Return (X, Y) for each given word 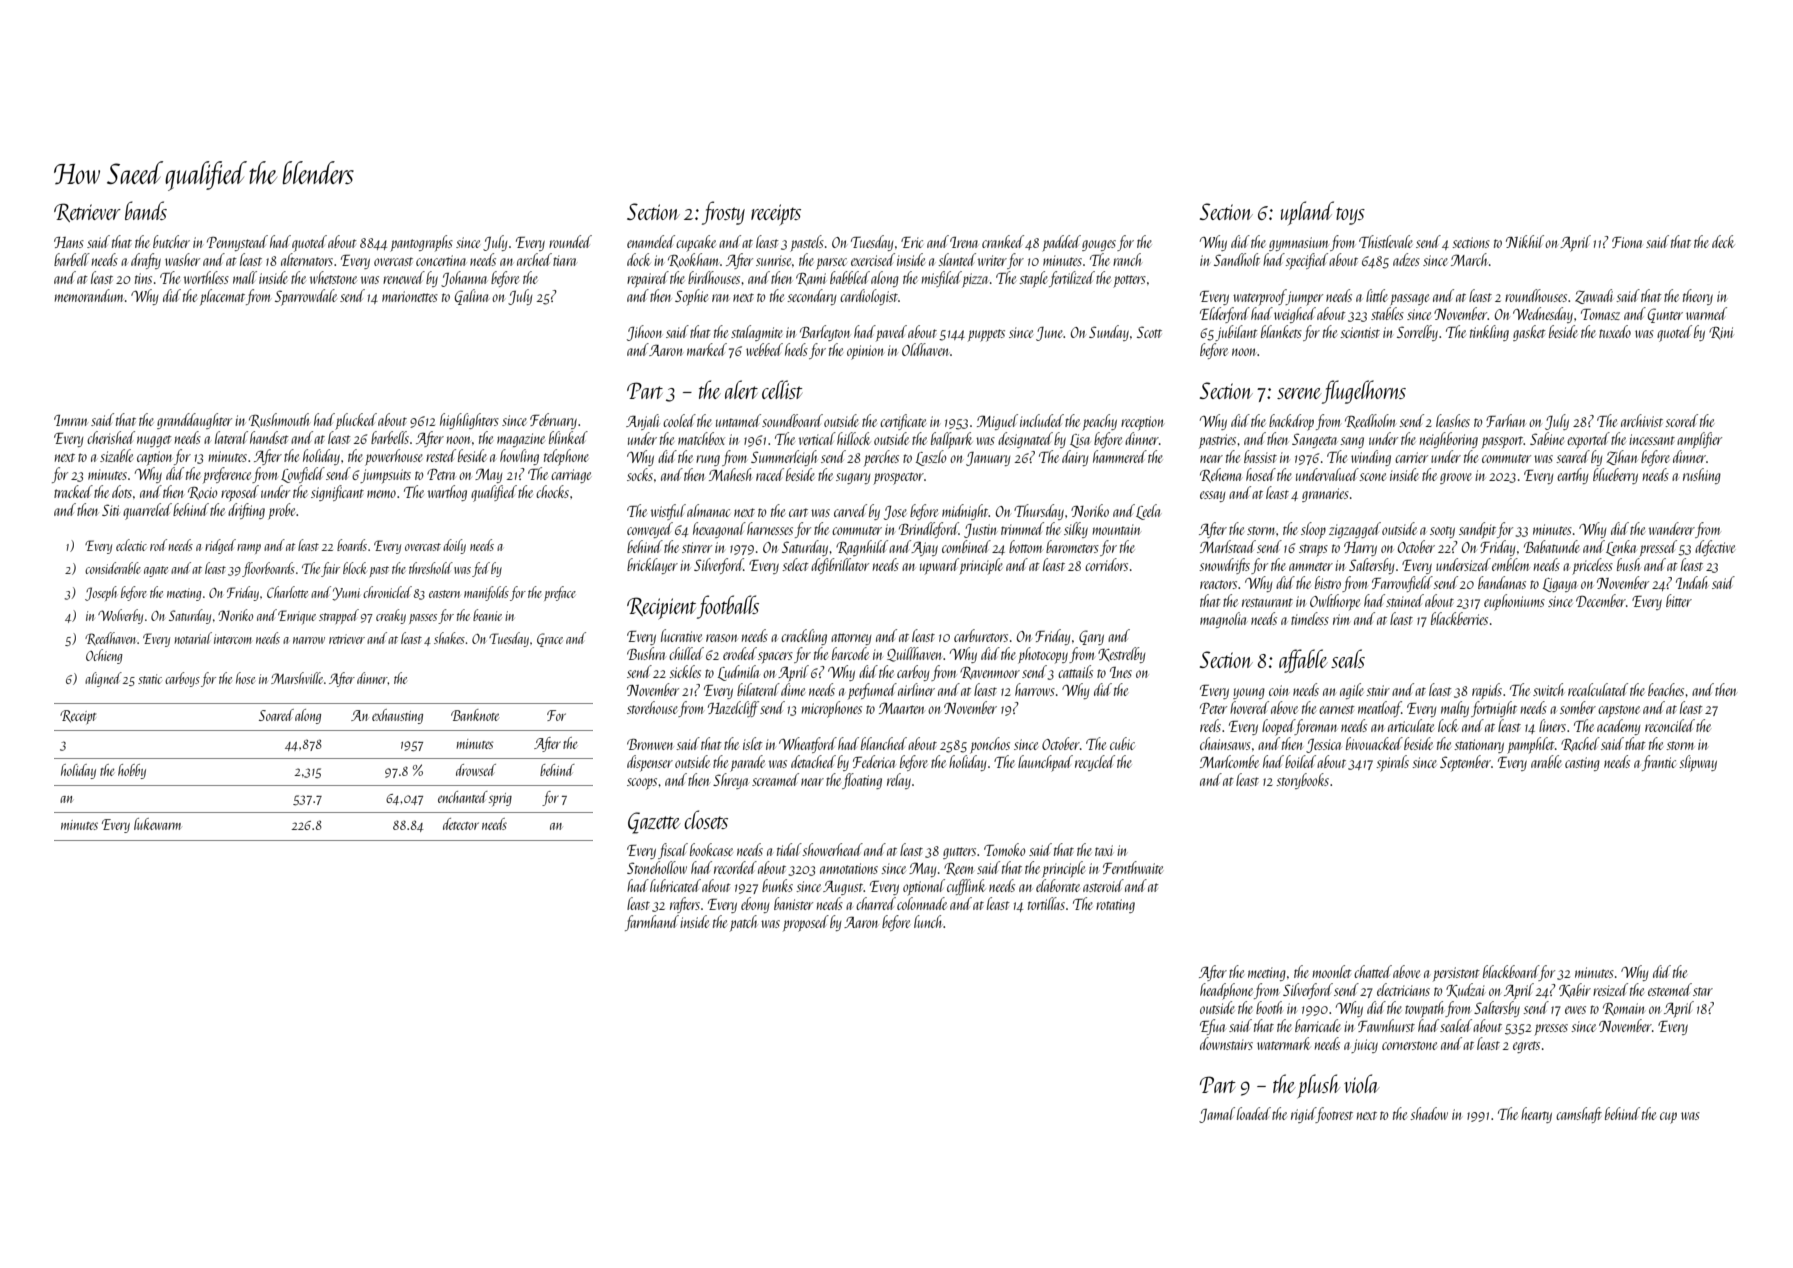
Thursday (1039, 512)
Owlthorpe (1335, 602)
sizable (116, 455)
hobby (132, 771)
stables (1387, 313)
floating (862, 781)
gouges (1099, 245)
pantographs (421, 243)
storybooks (1302, 781)
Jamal (1217, 1115)
